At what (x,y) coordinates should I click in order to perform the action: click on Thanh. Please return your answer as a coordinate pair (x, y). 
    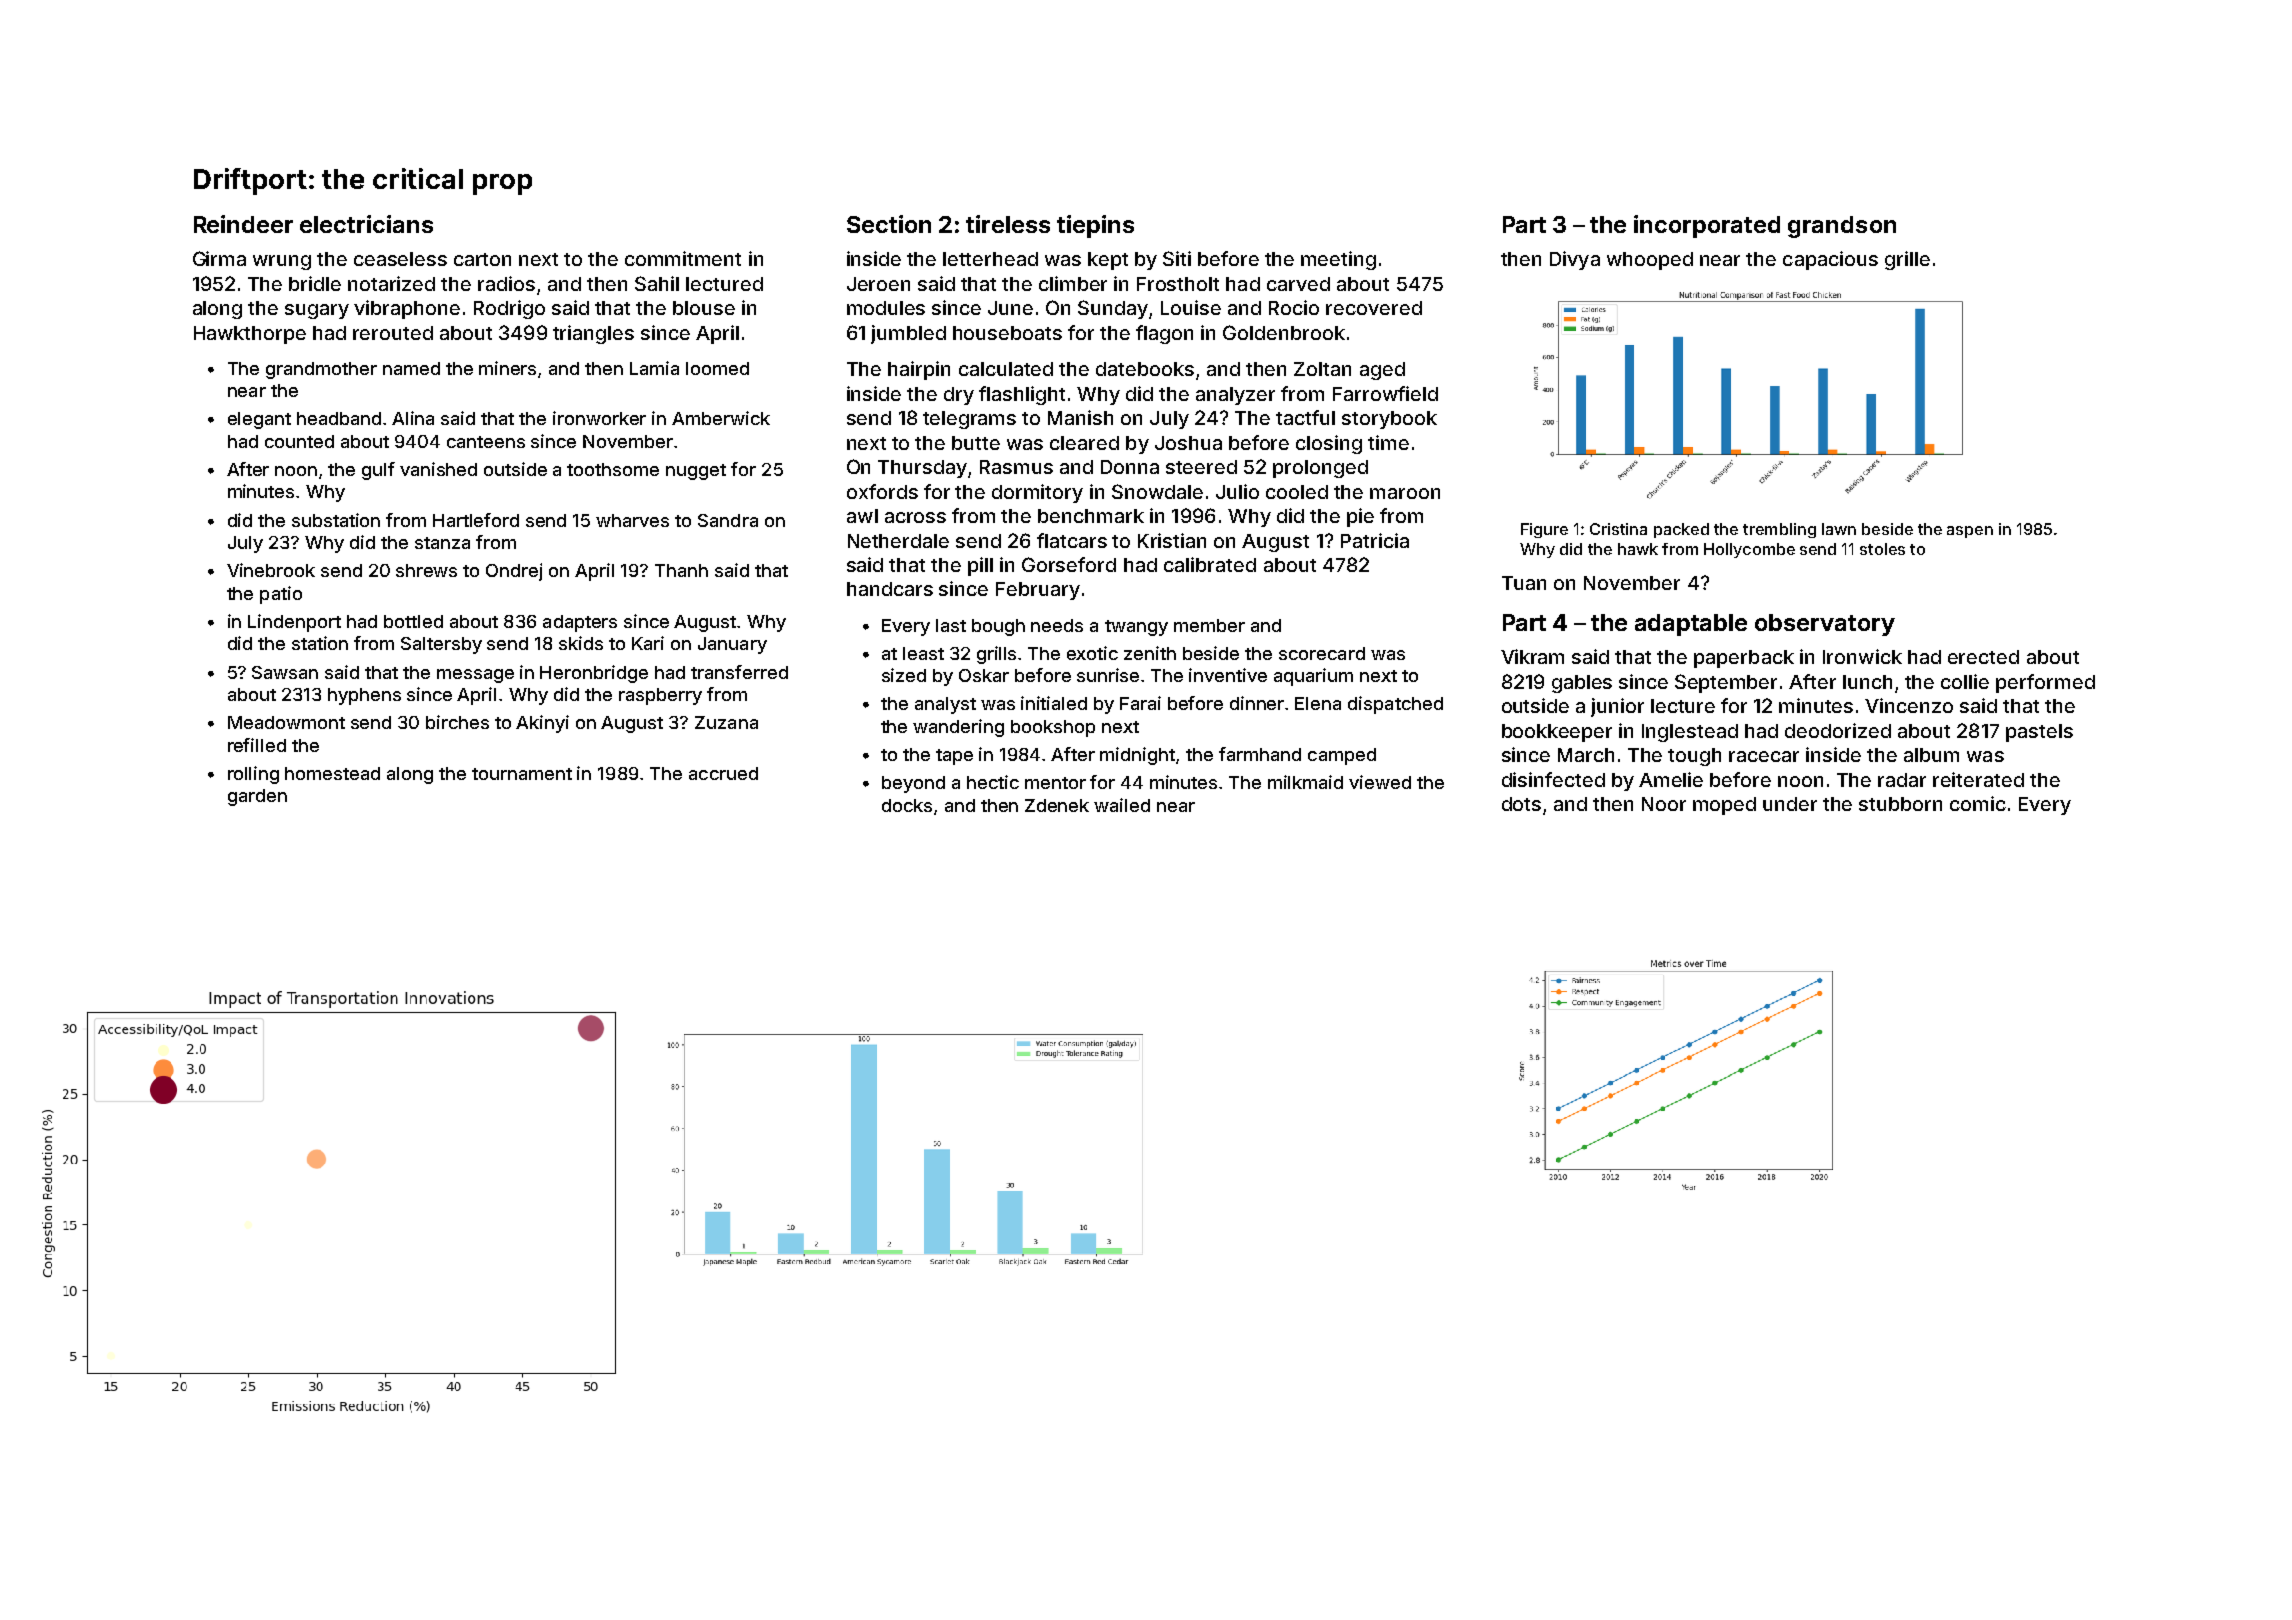
    Looking at the image, I should click on (681, 570).
